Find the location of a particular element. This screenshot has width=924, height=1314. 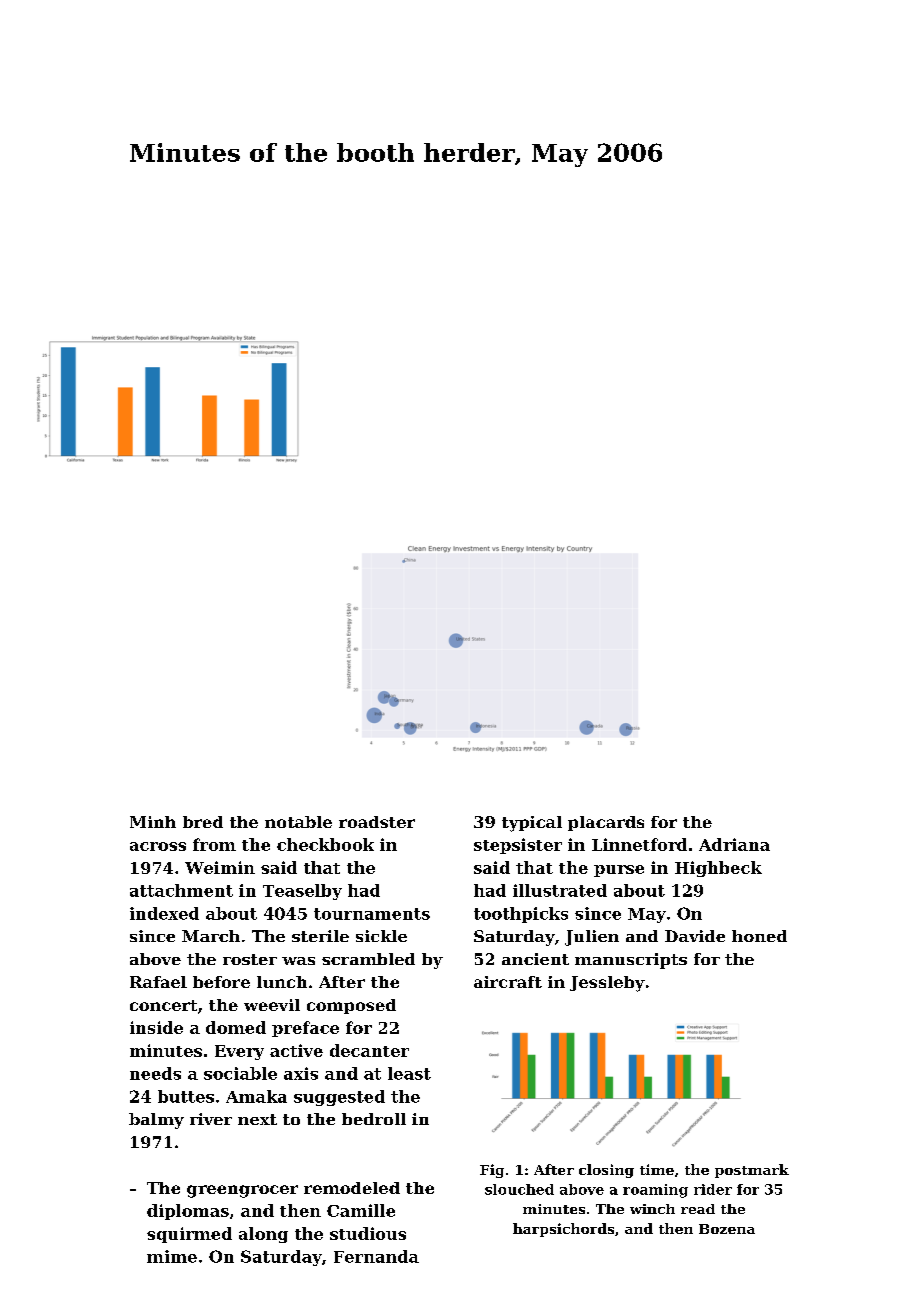

greengrocer is located at coordinates (242, 1191).
